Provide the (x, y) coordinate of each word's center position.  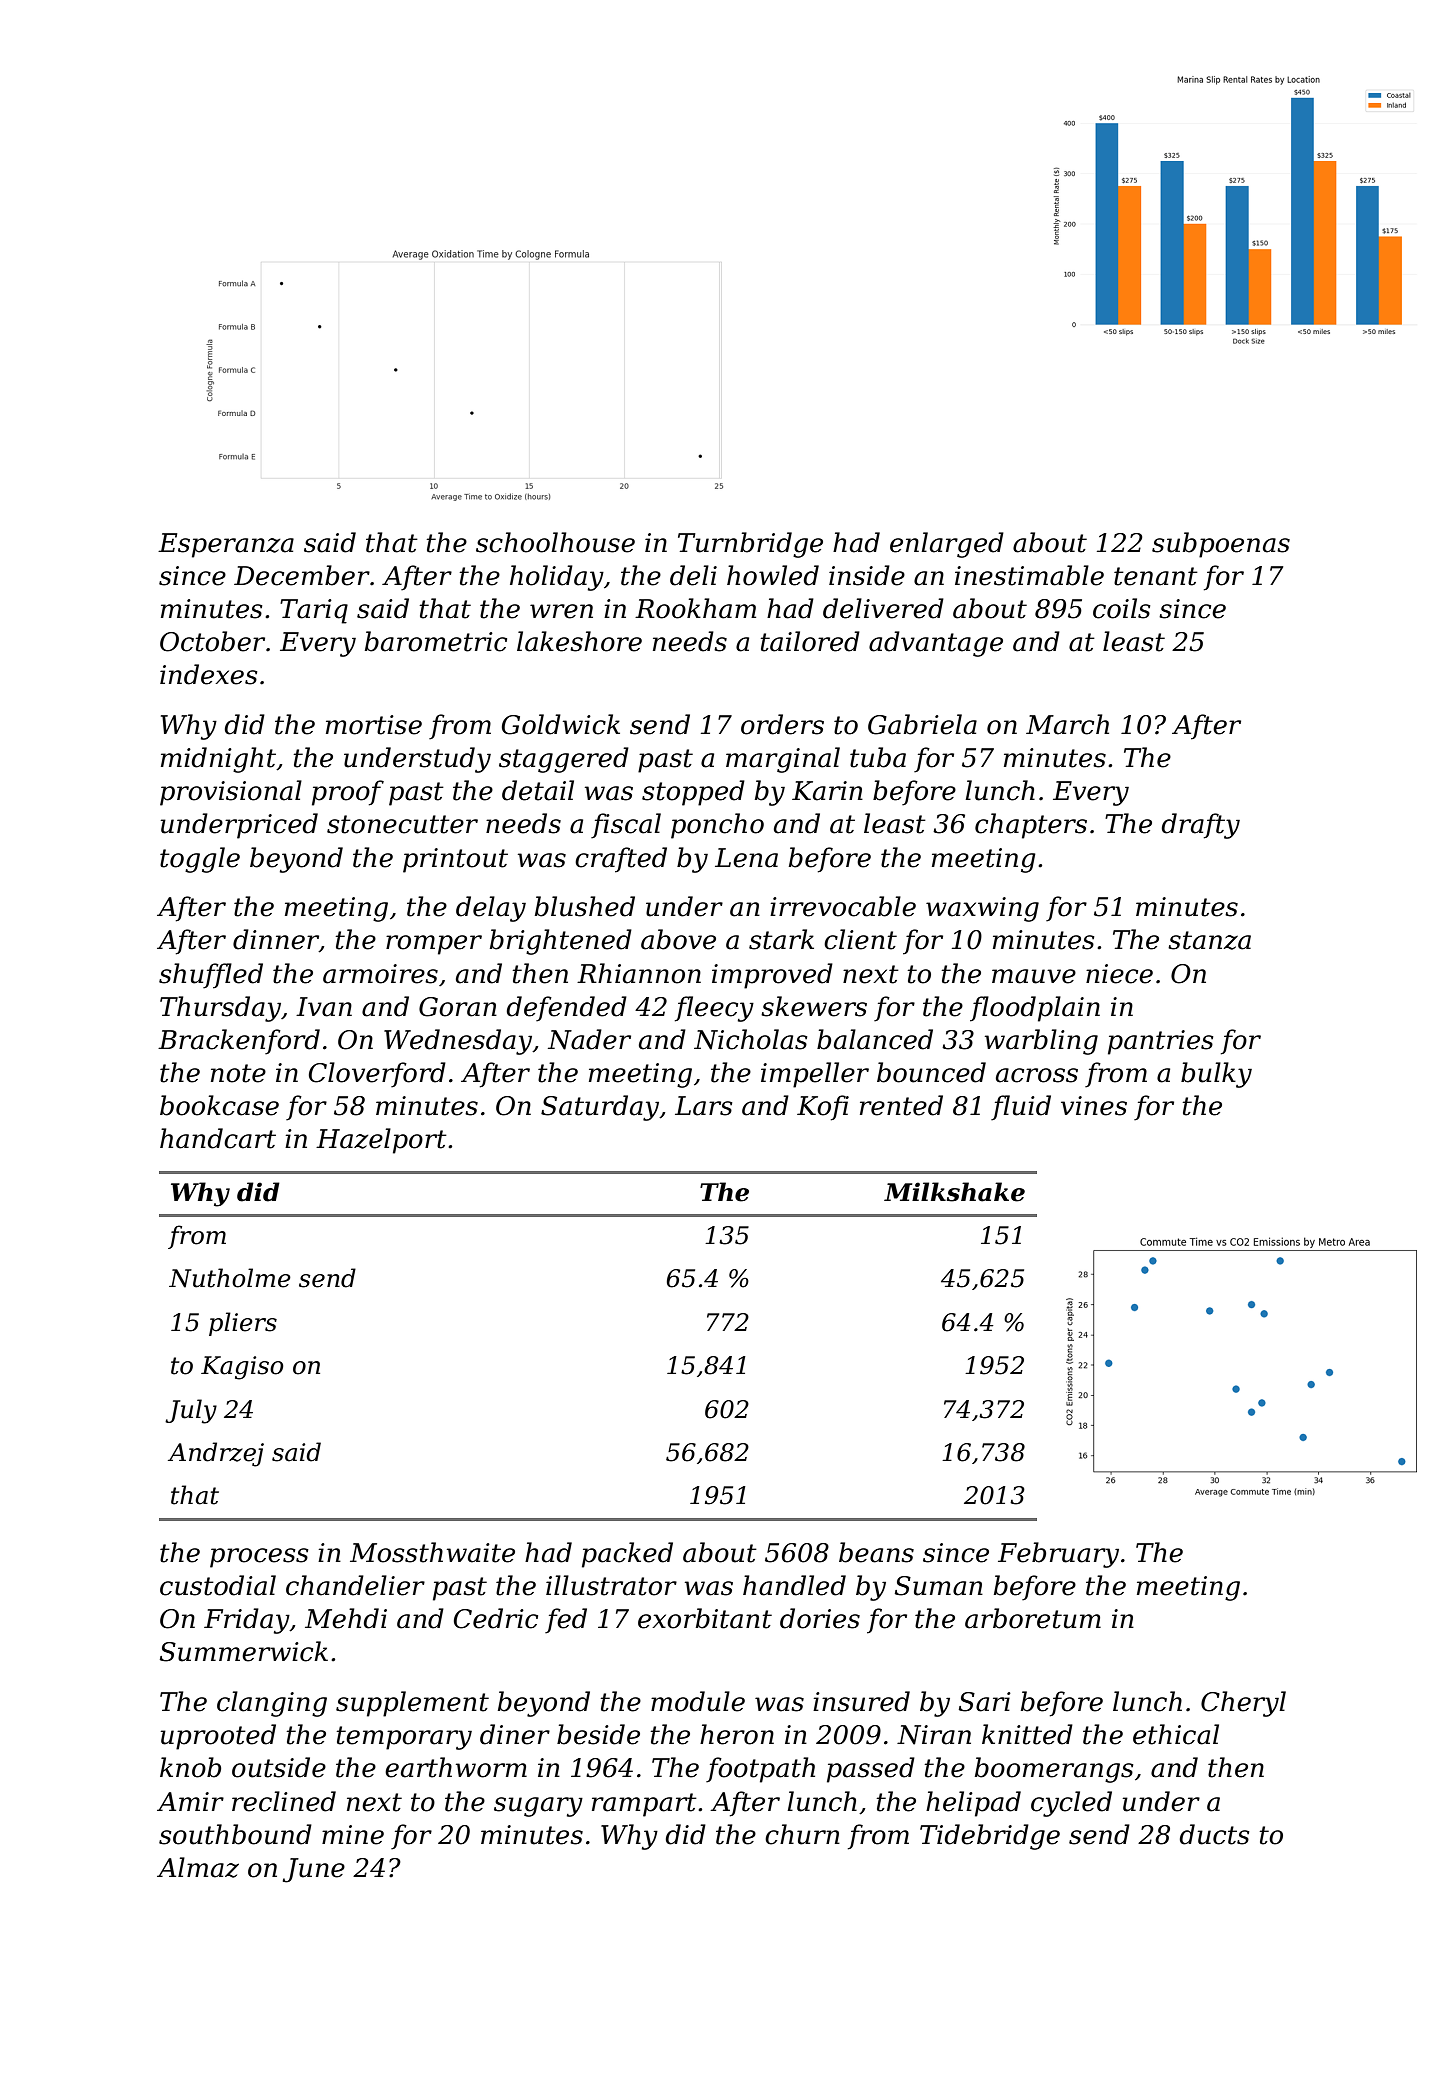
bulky (1216, 1075)
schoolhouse (555, 542)
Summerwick (243, 1651)
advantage (936, 644)
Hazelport (381, 1141)
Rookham (695, 608)
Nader (589, 1039)
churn (802, 1834)
